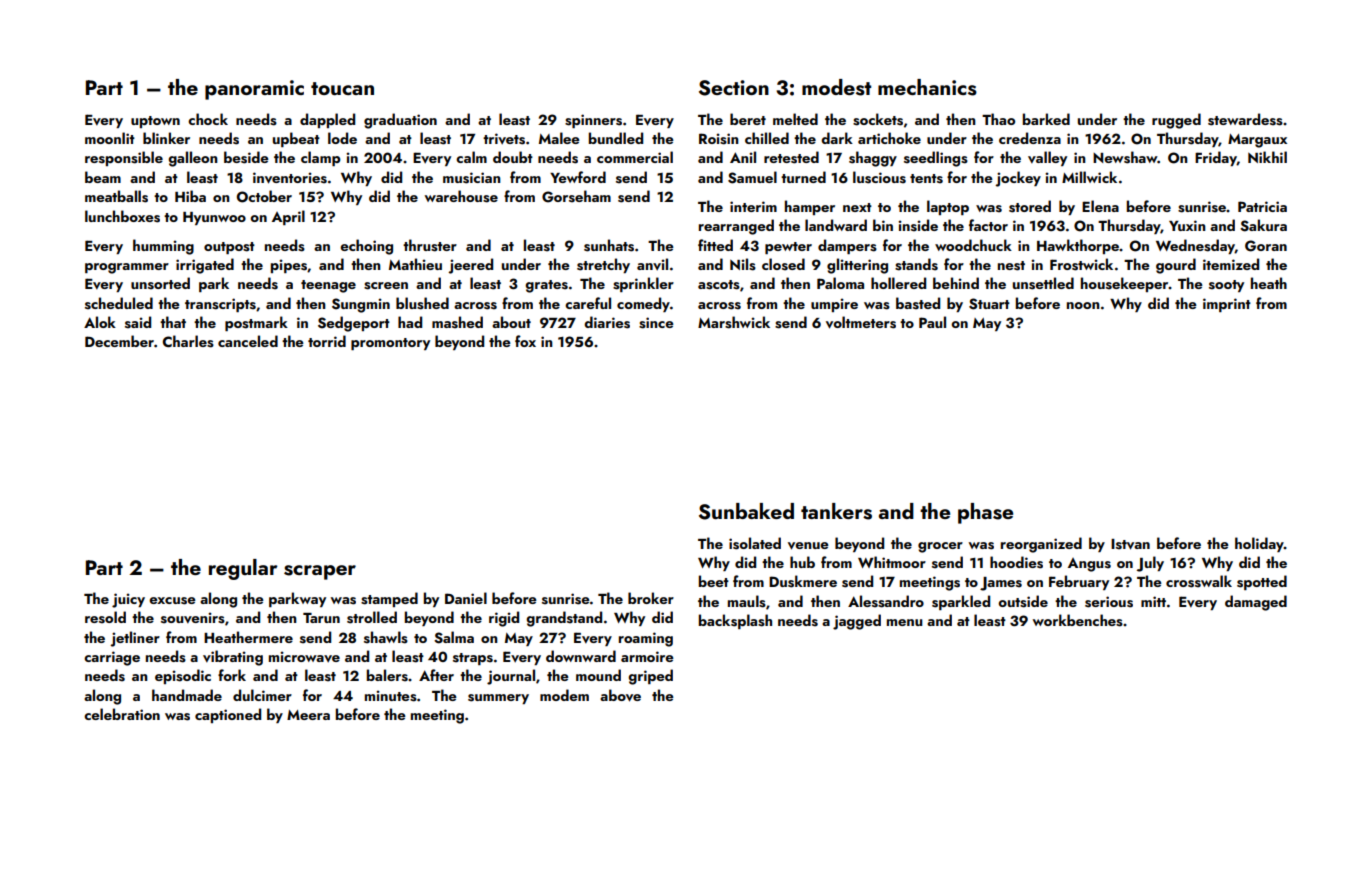 This screenshot has height=887, width=1372. What do you see at coordinates (135, 639) in the screenshot?
I see `jetliner` at bounding box center [135, 639].
